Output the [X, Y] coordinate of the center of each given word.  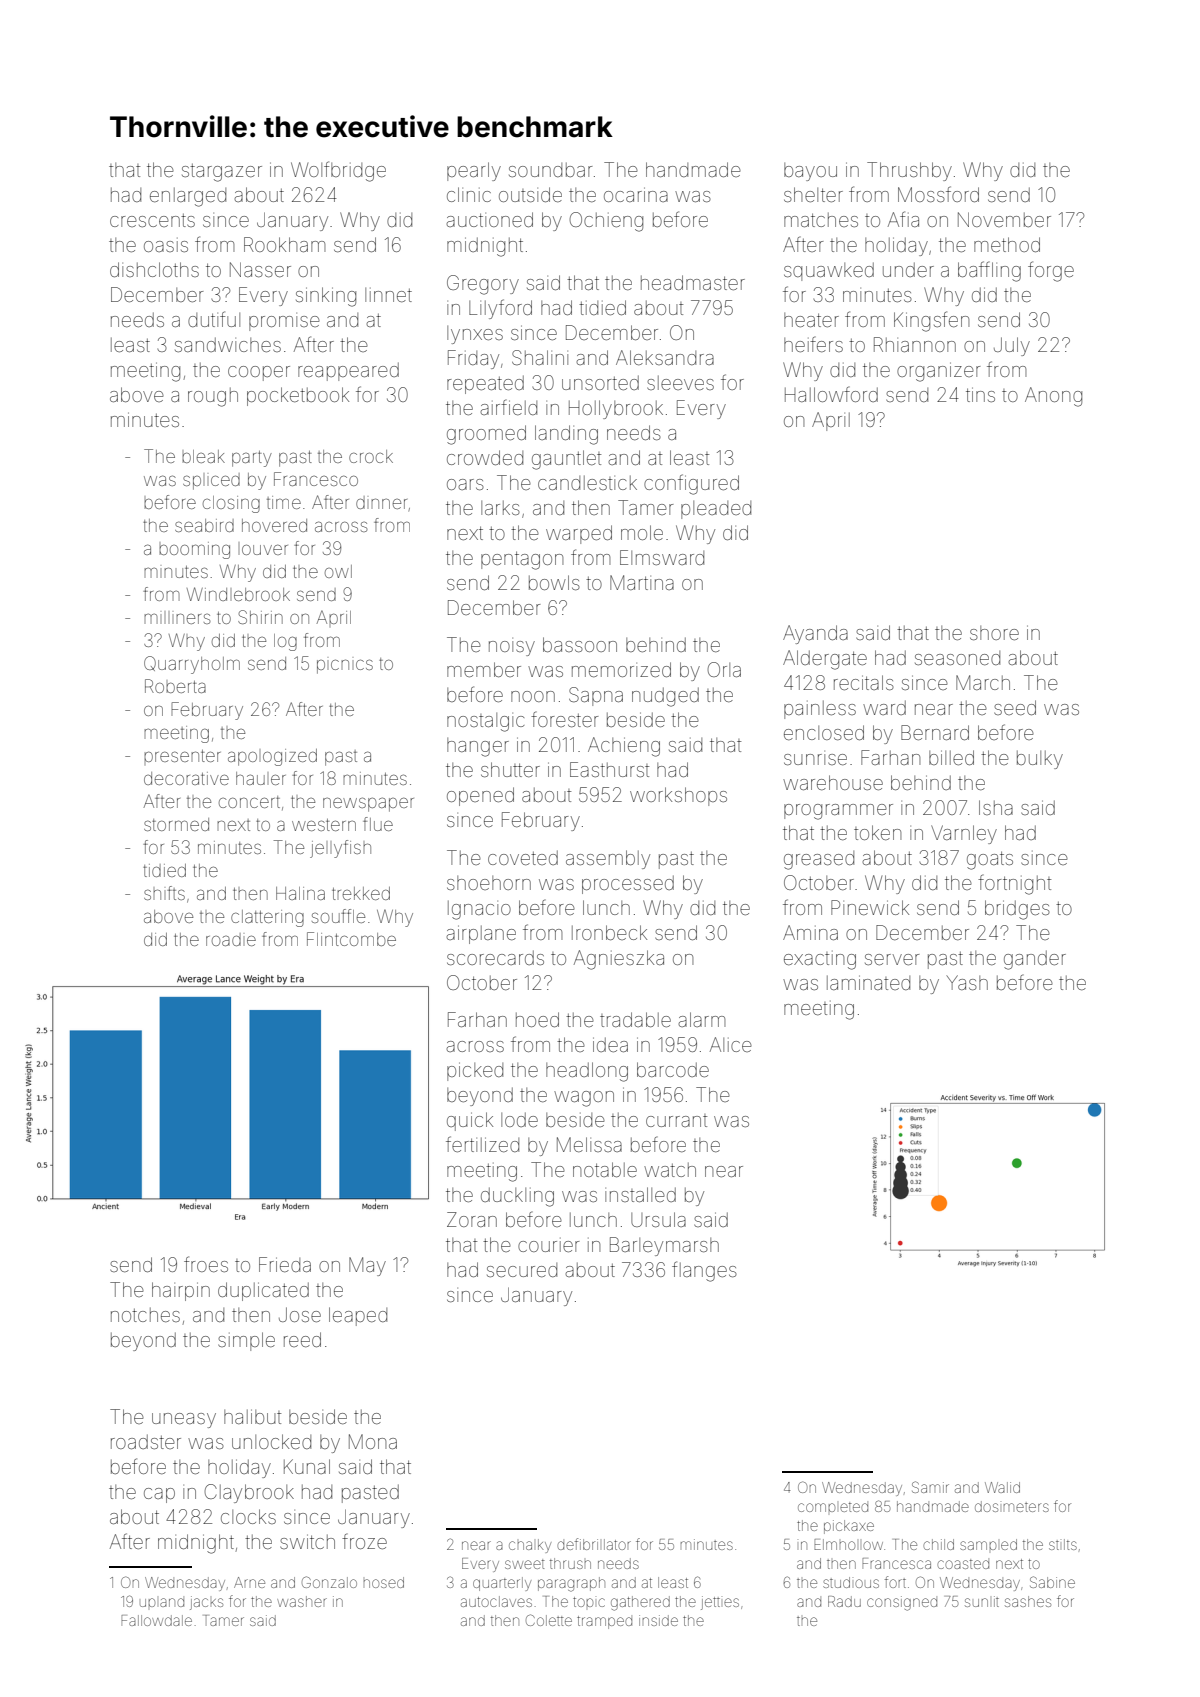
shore [994, 633]
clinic [469, 194]
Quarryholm [192, 665]
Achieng [624, 747]
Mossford [938, 194]
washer [302, 1601]
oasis [166, 246]
